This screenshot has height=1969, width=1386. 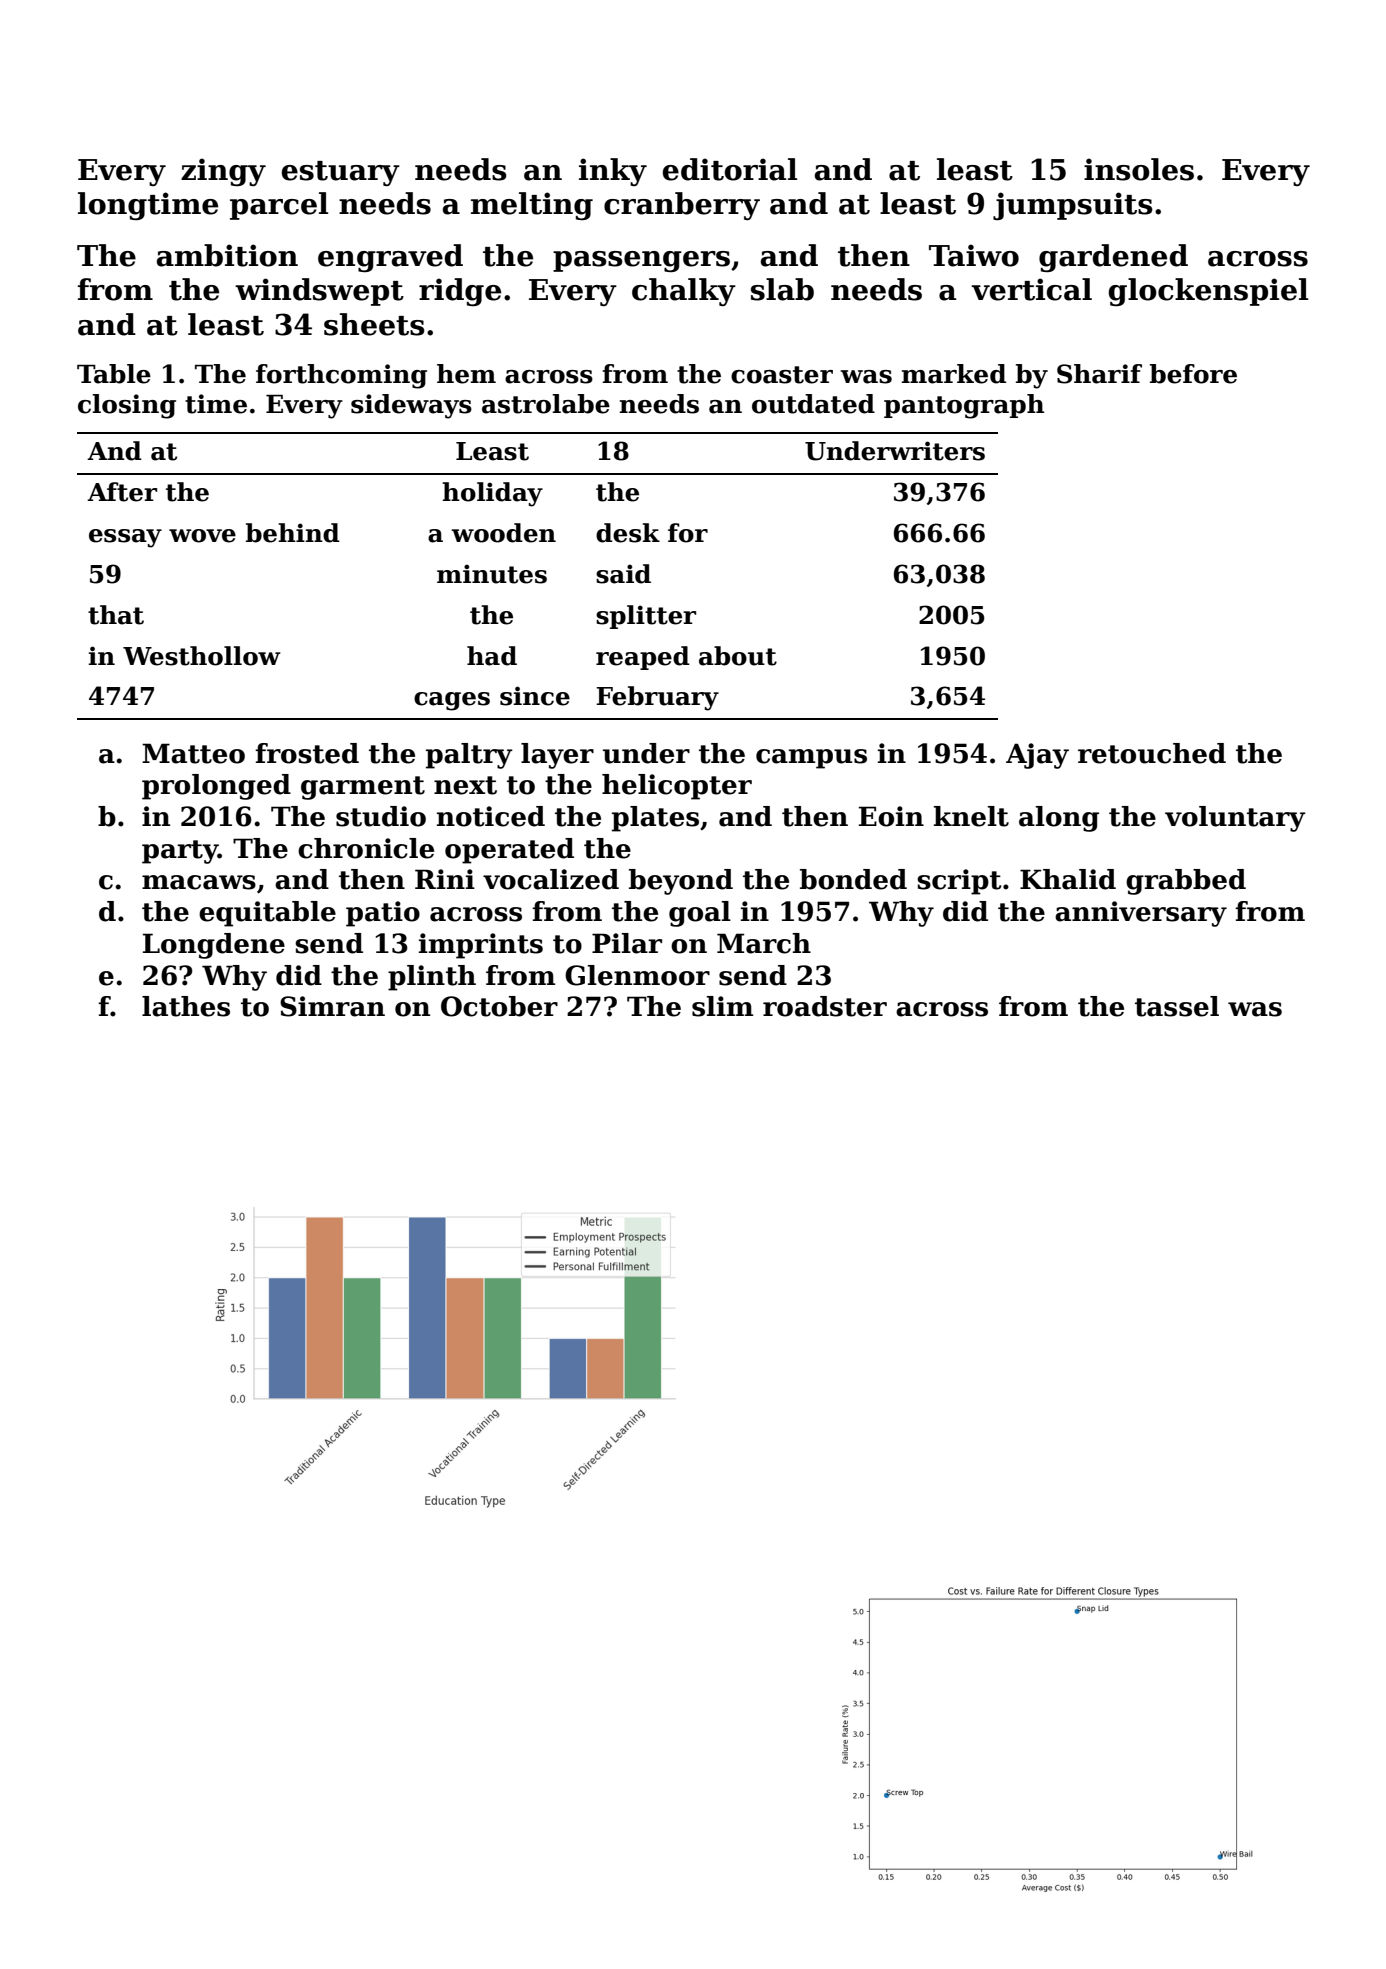 I want to click on closing, so click(x=127, y=406).
